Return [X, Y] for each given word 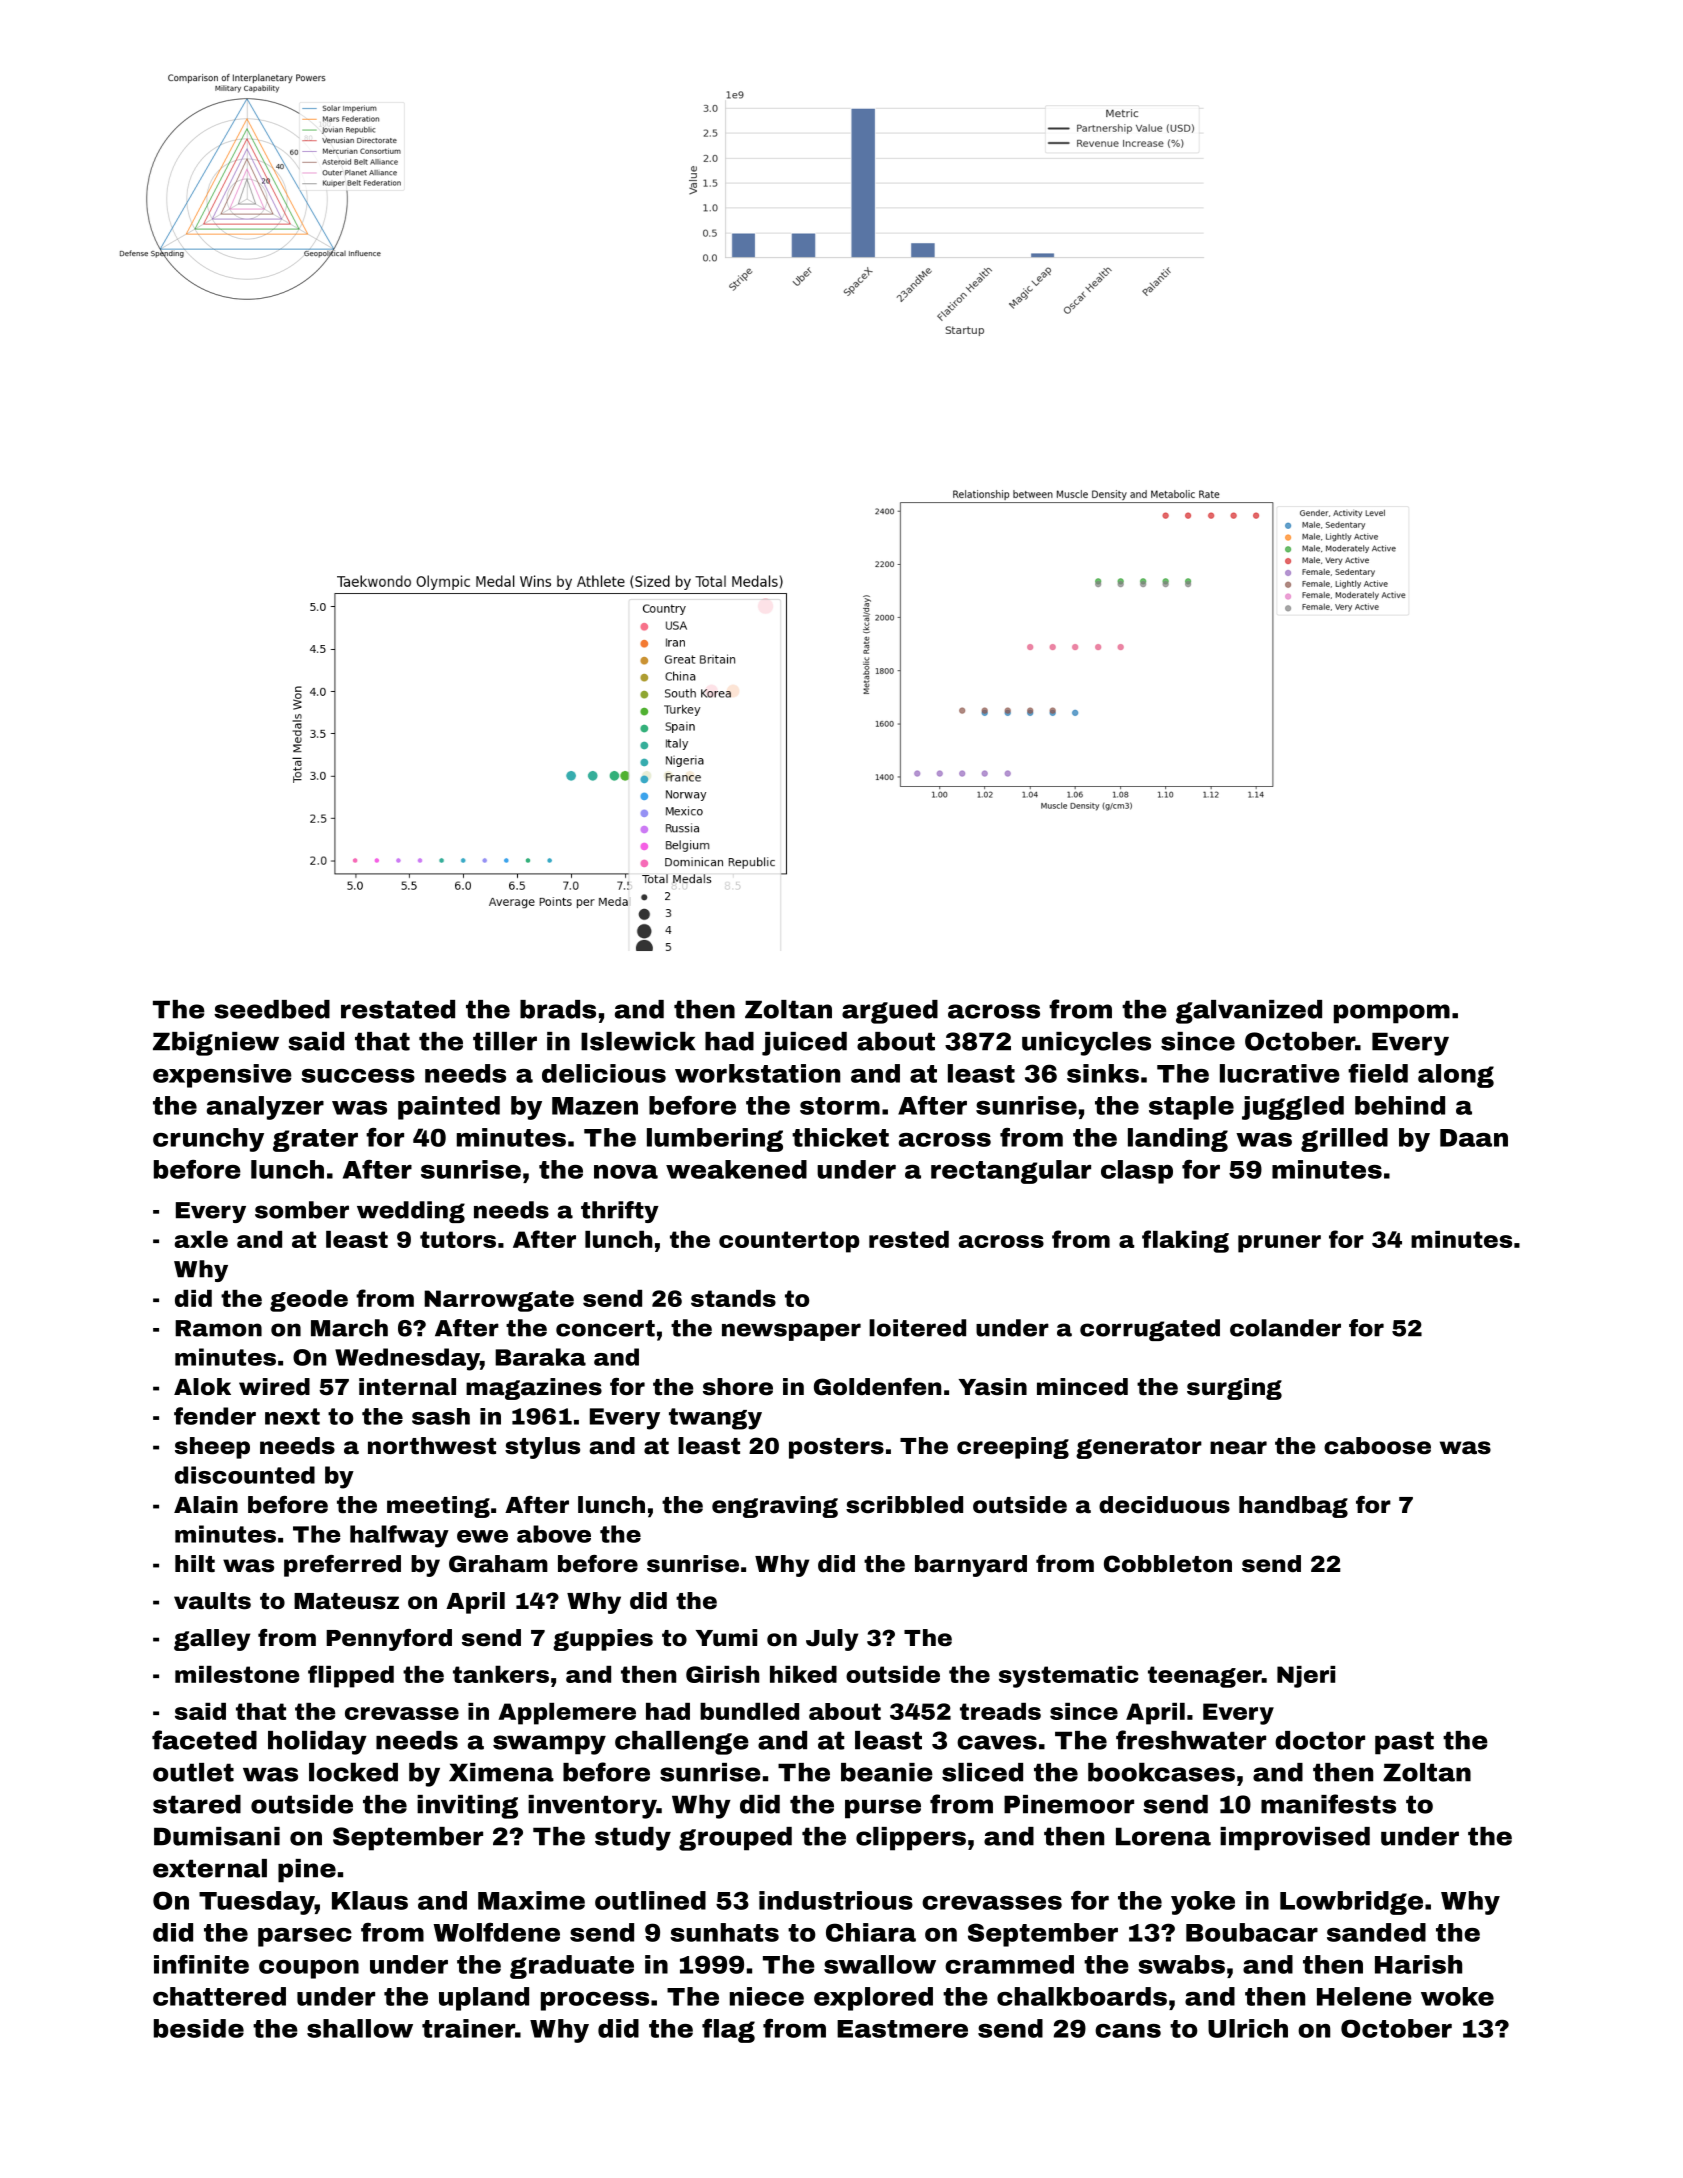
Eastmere [902, 2029]
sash [441, 1416]
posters [836, 1448]
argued [890, 1012]
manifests [1328, 1804]
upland [484, 1999]
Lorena [1163, 1836]
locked [353, 1772]
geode [309, 1301]
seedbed [272, 1009]
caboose [1377, 1446]
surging [1234, 1389]
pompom [1392, 1014]
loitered [917, 1328]
